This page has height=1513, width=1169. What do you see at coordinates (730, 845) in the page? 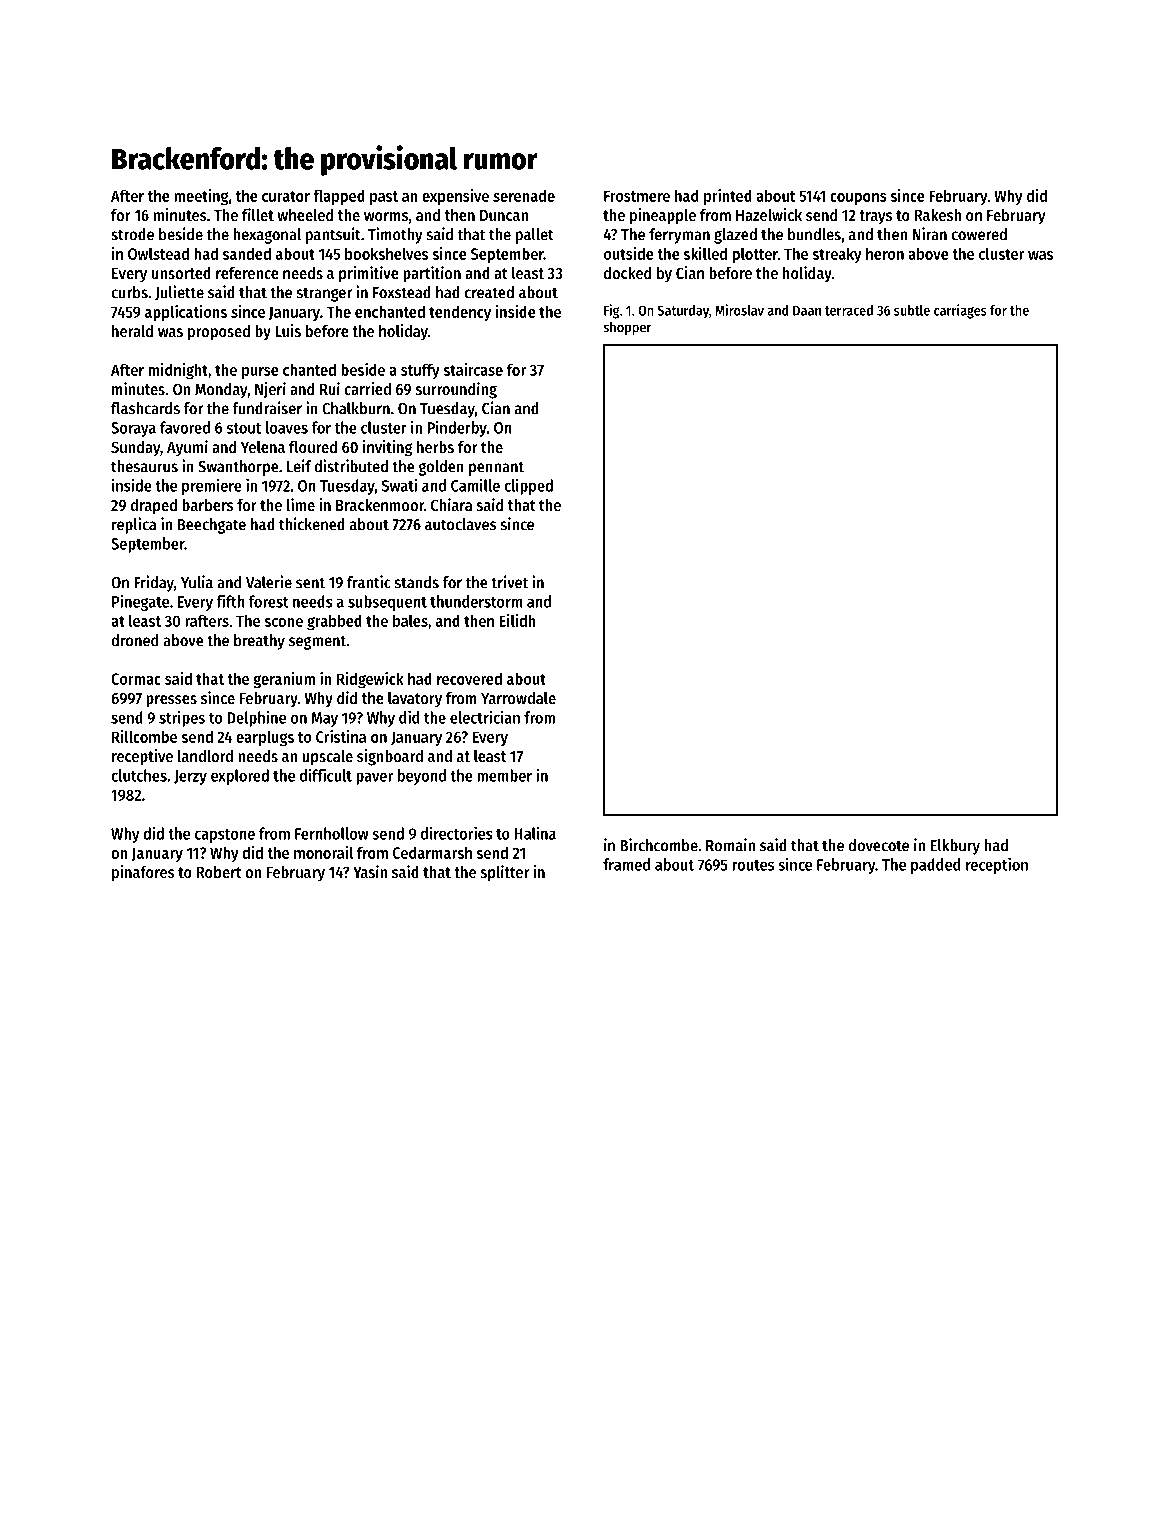
I see `Romain` at bounding box center [730, 845].
